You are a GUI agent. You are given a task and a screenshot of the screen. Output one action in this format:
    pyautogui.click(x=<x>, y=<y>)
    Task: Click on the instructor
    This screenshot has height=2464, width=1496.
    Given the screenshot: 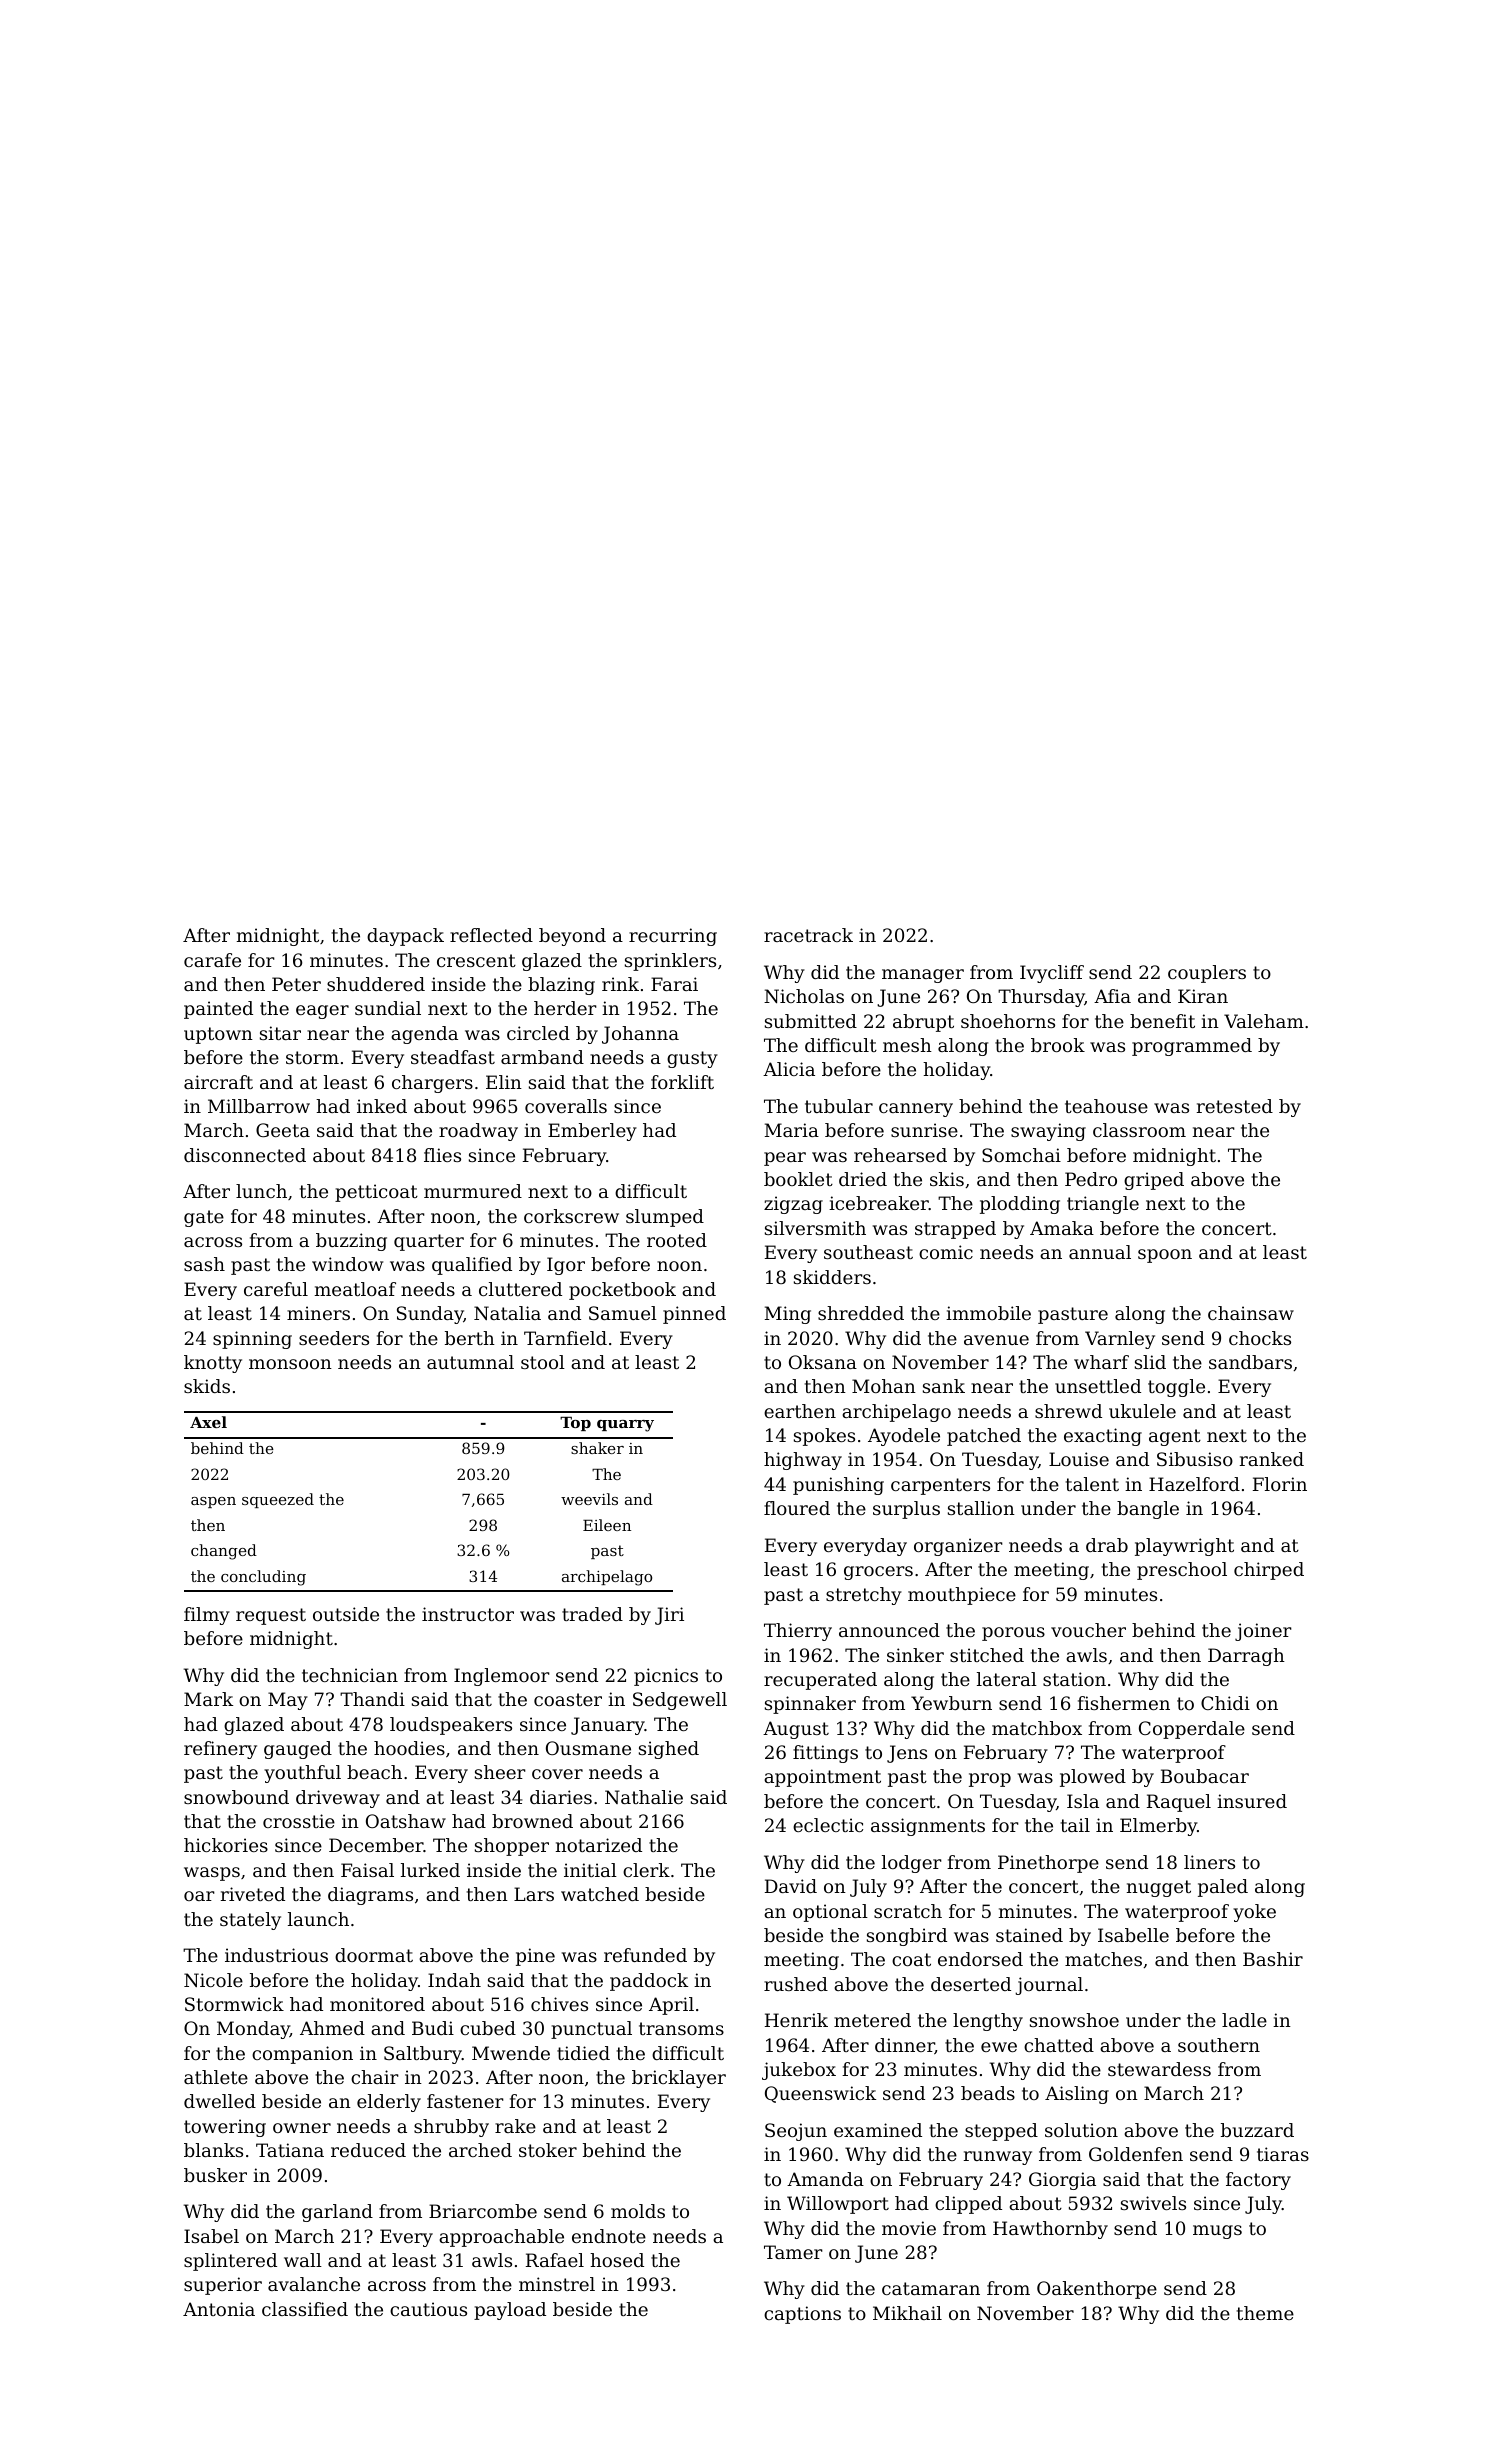 What is the action you would take?
    pyautogui.click(x=468, y=1614)
